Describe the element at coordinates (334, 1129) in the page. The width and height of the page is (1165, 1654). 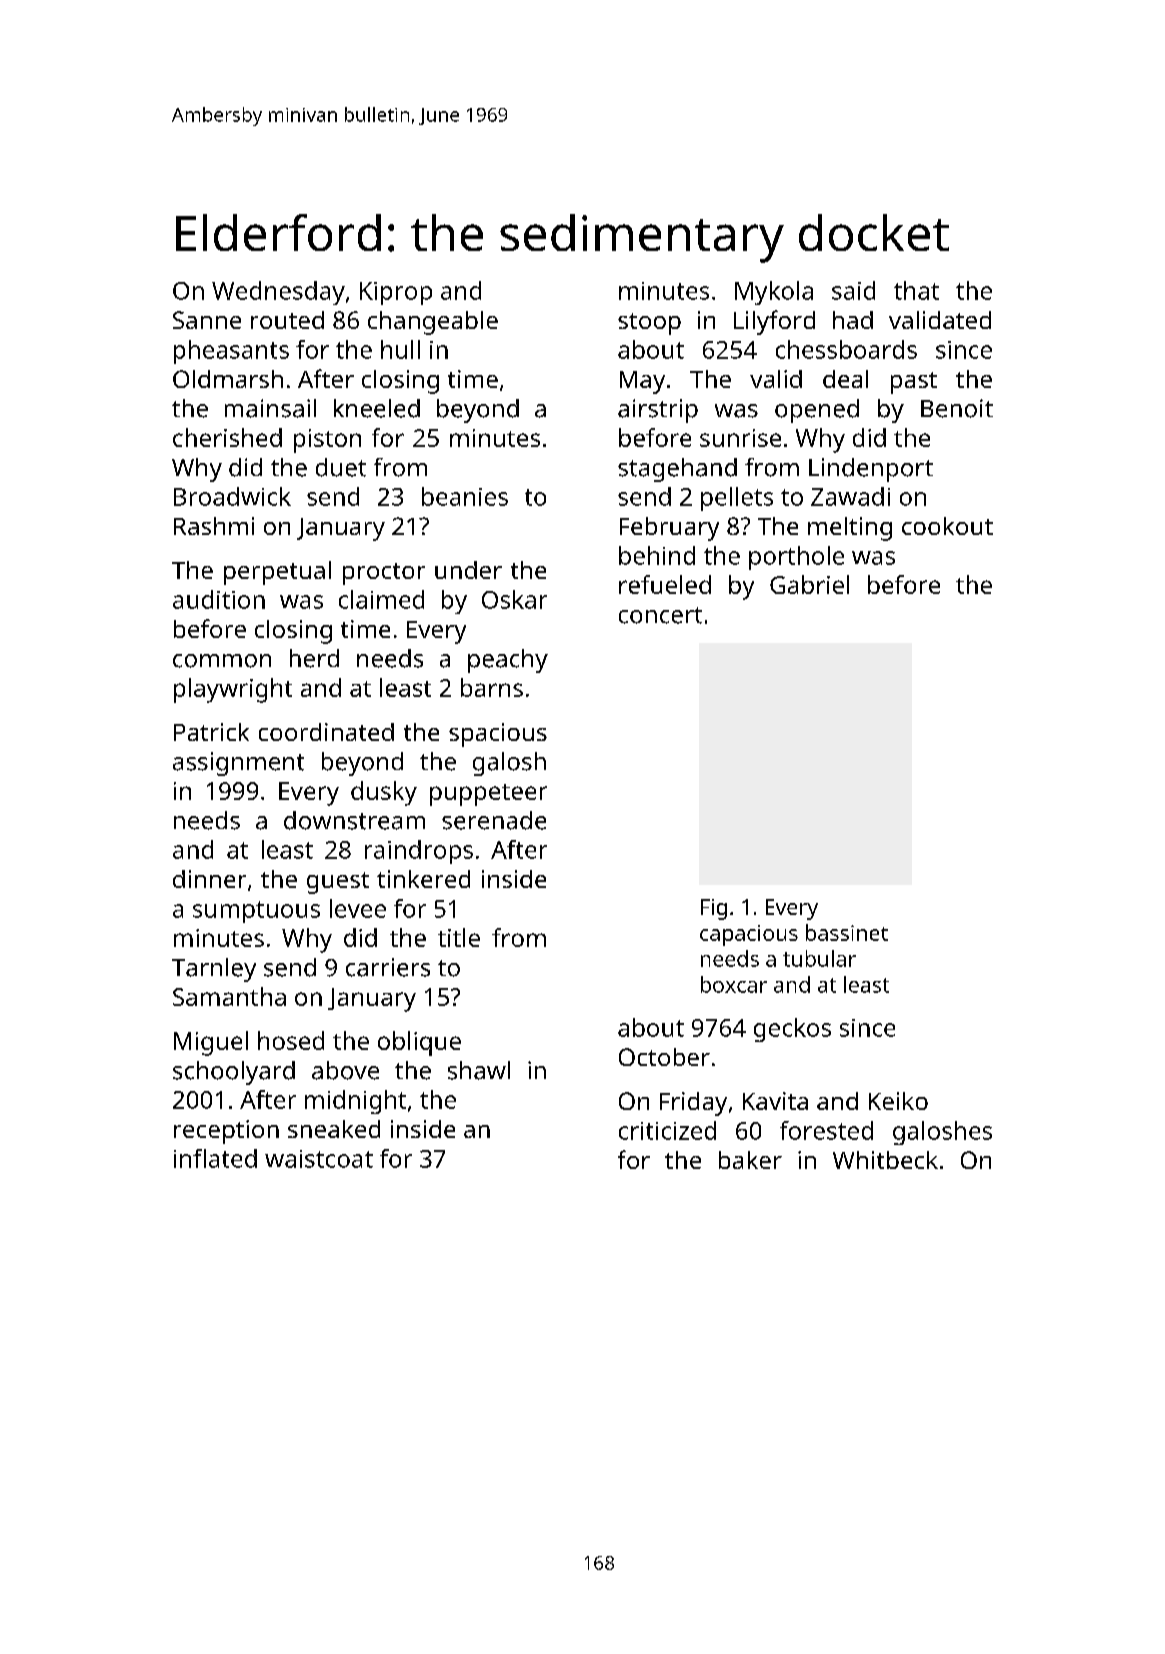
I see `sneaked` at that location.
